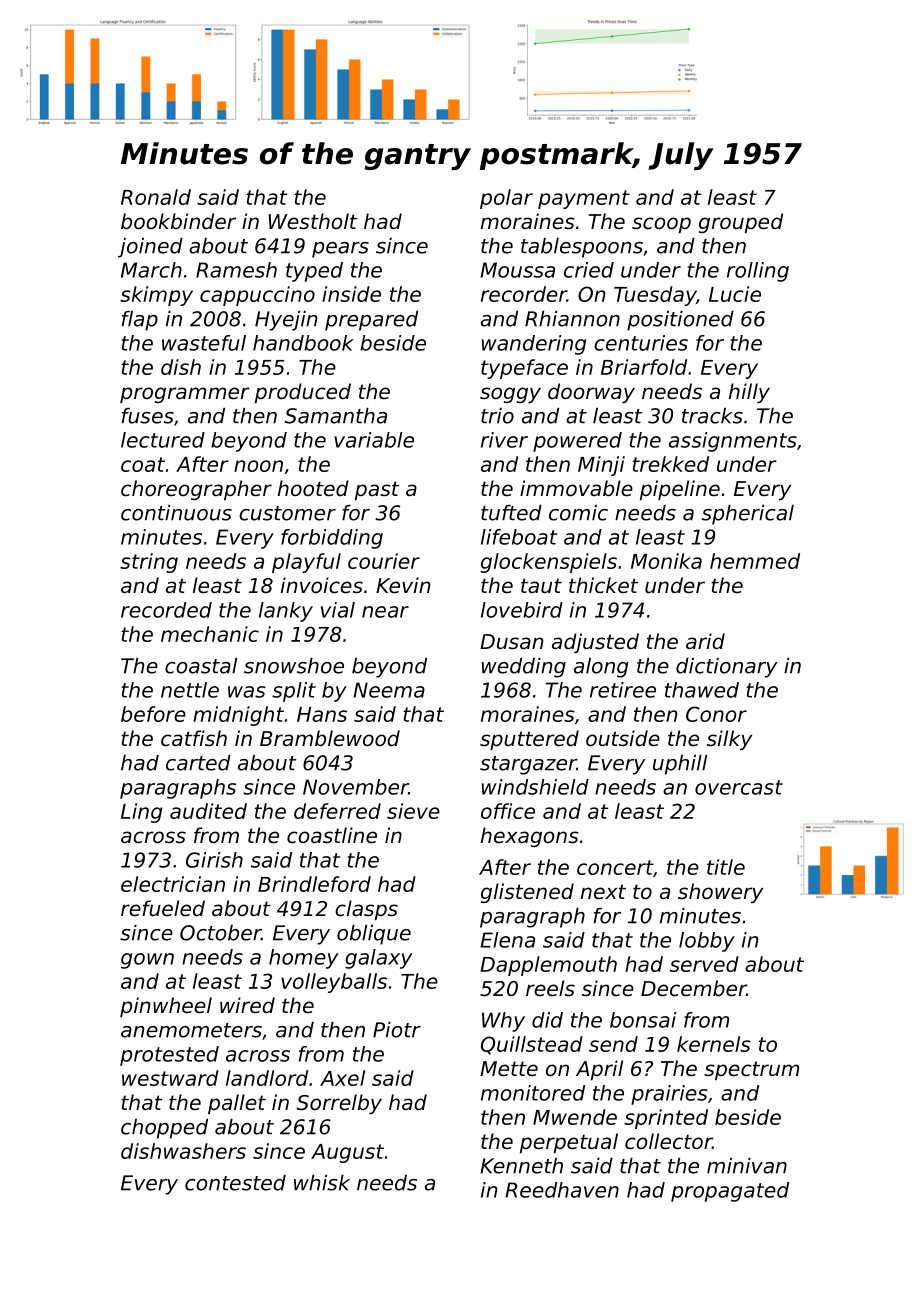 This screenshot has height=1314, width=924. I want to click on retiree, so click(623, 690).
